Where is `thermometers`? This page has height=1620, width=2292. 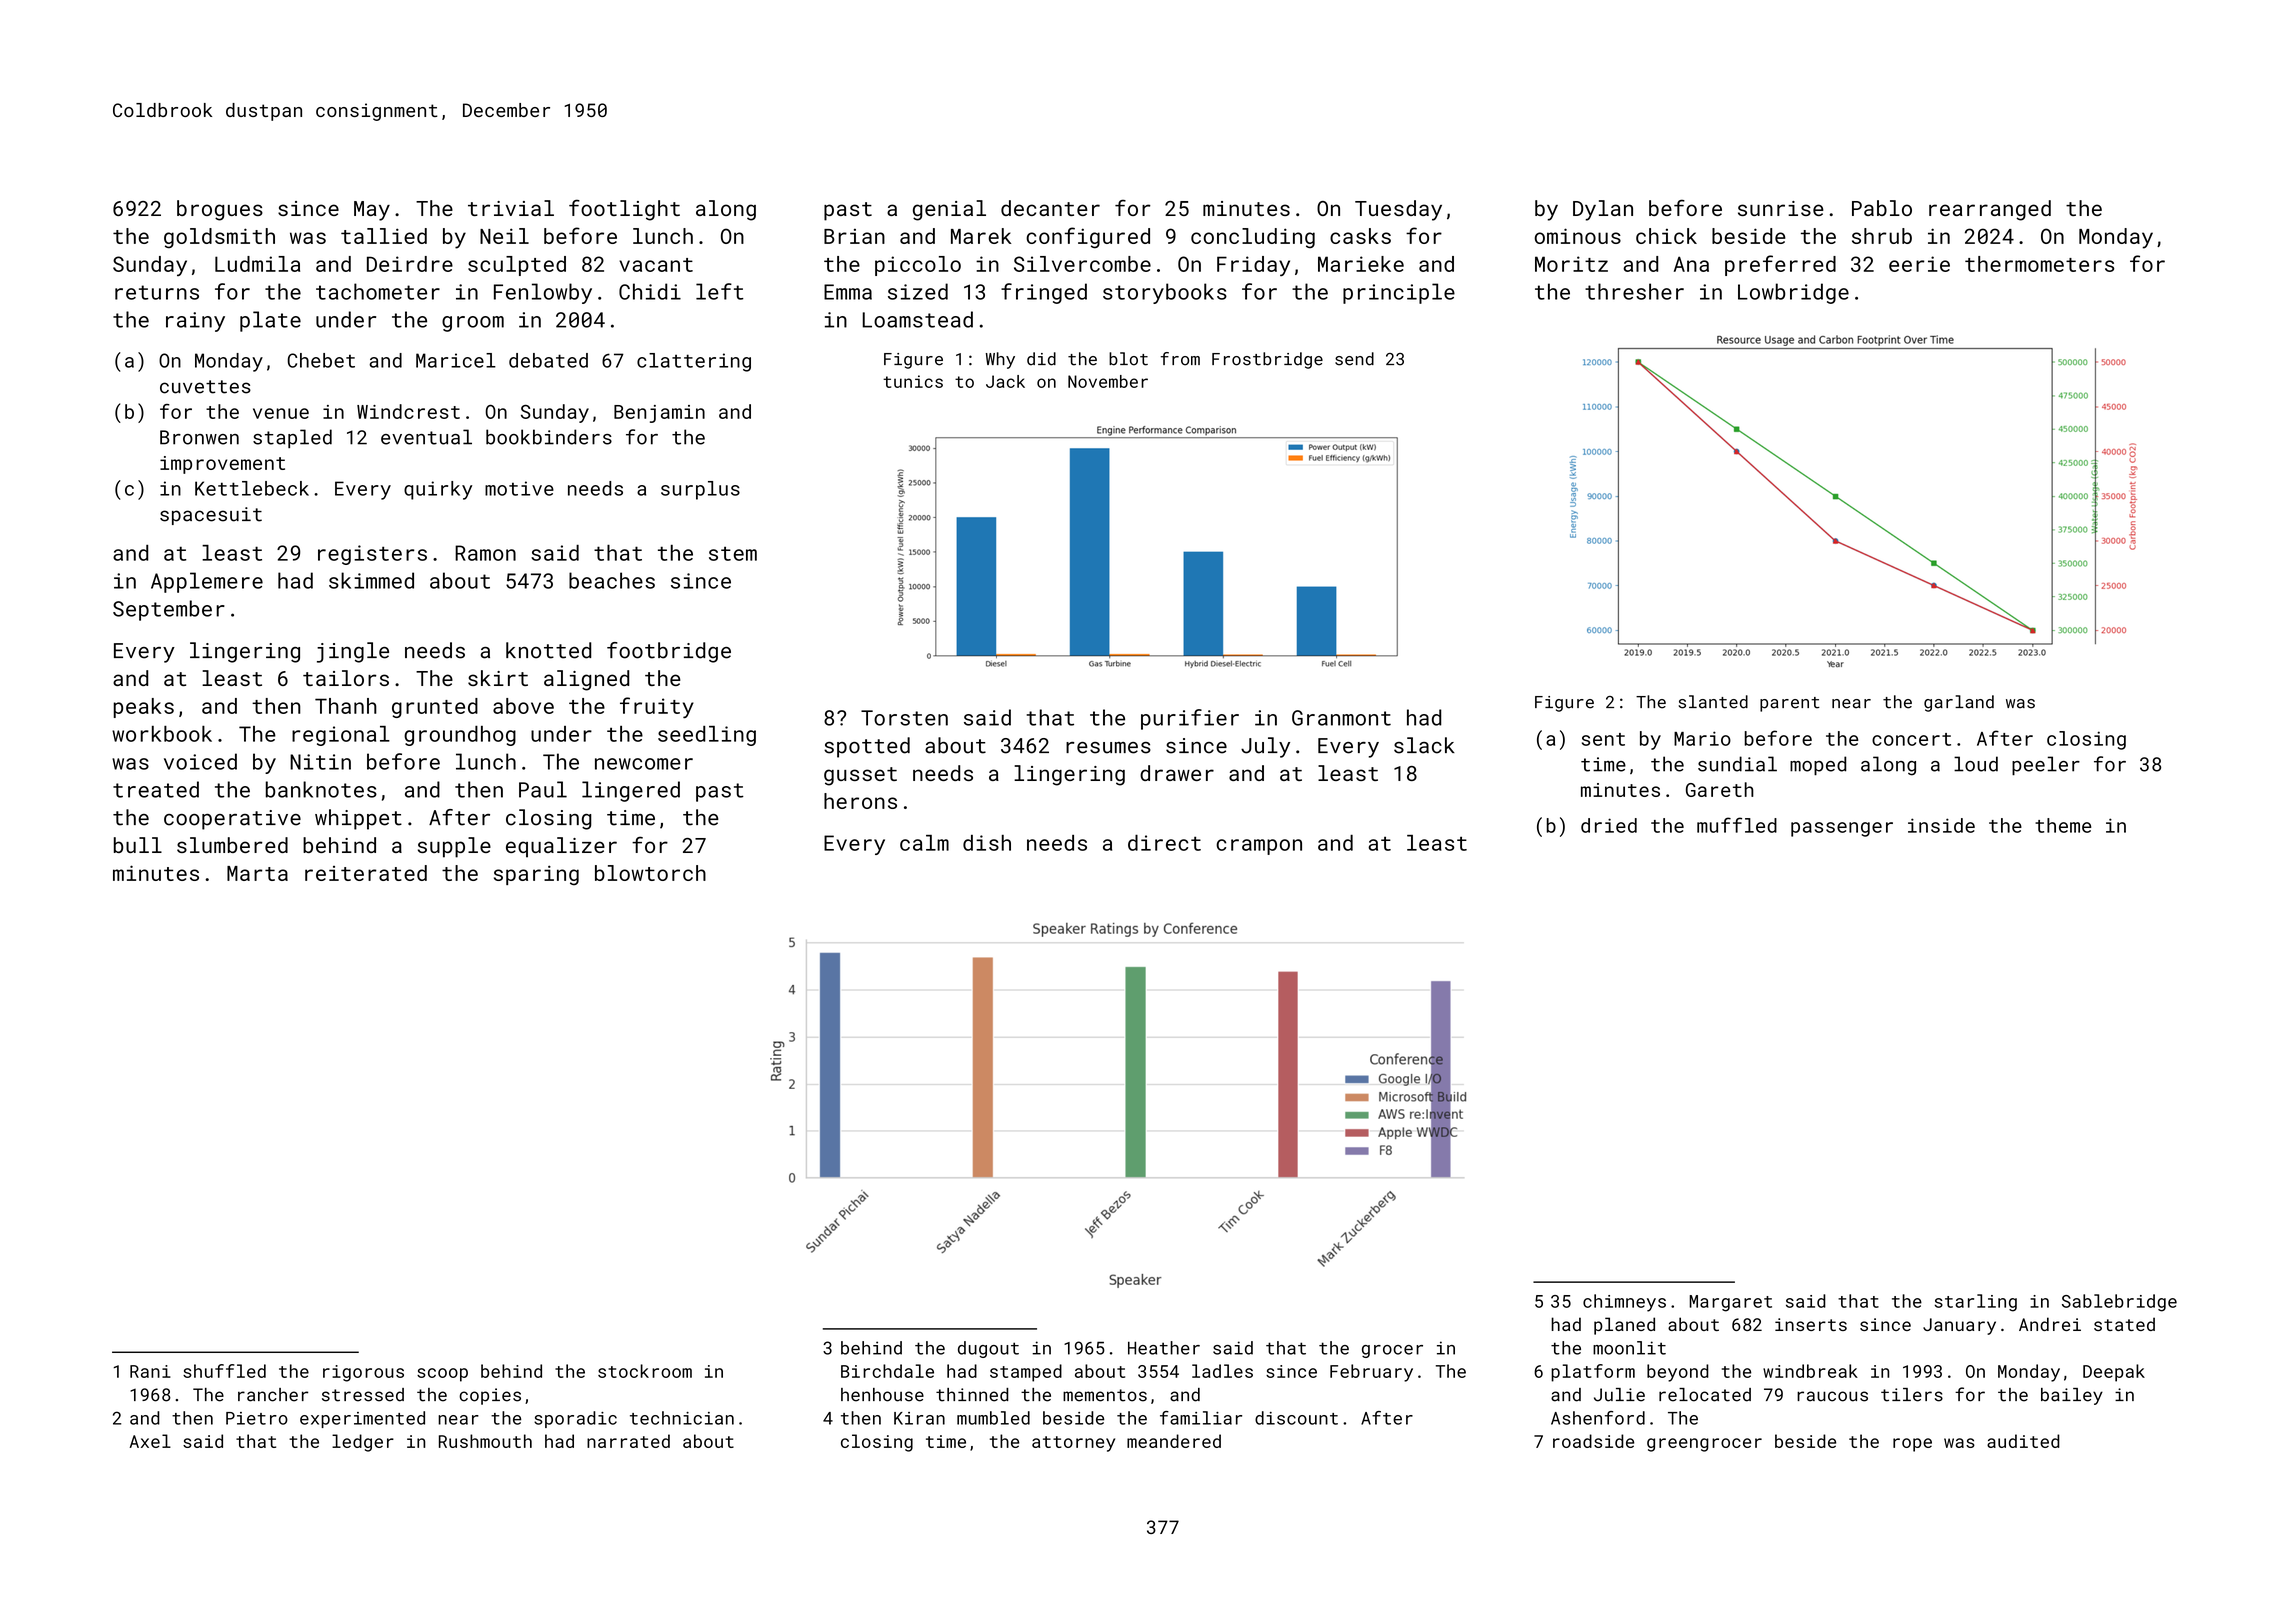 thermometers is located at coordinates (2039, 264).
